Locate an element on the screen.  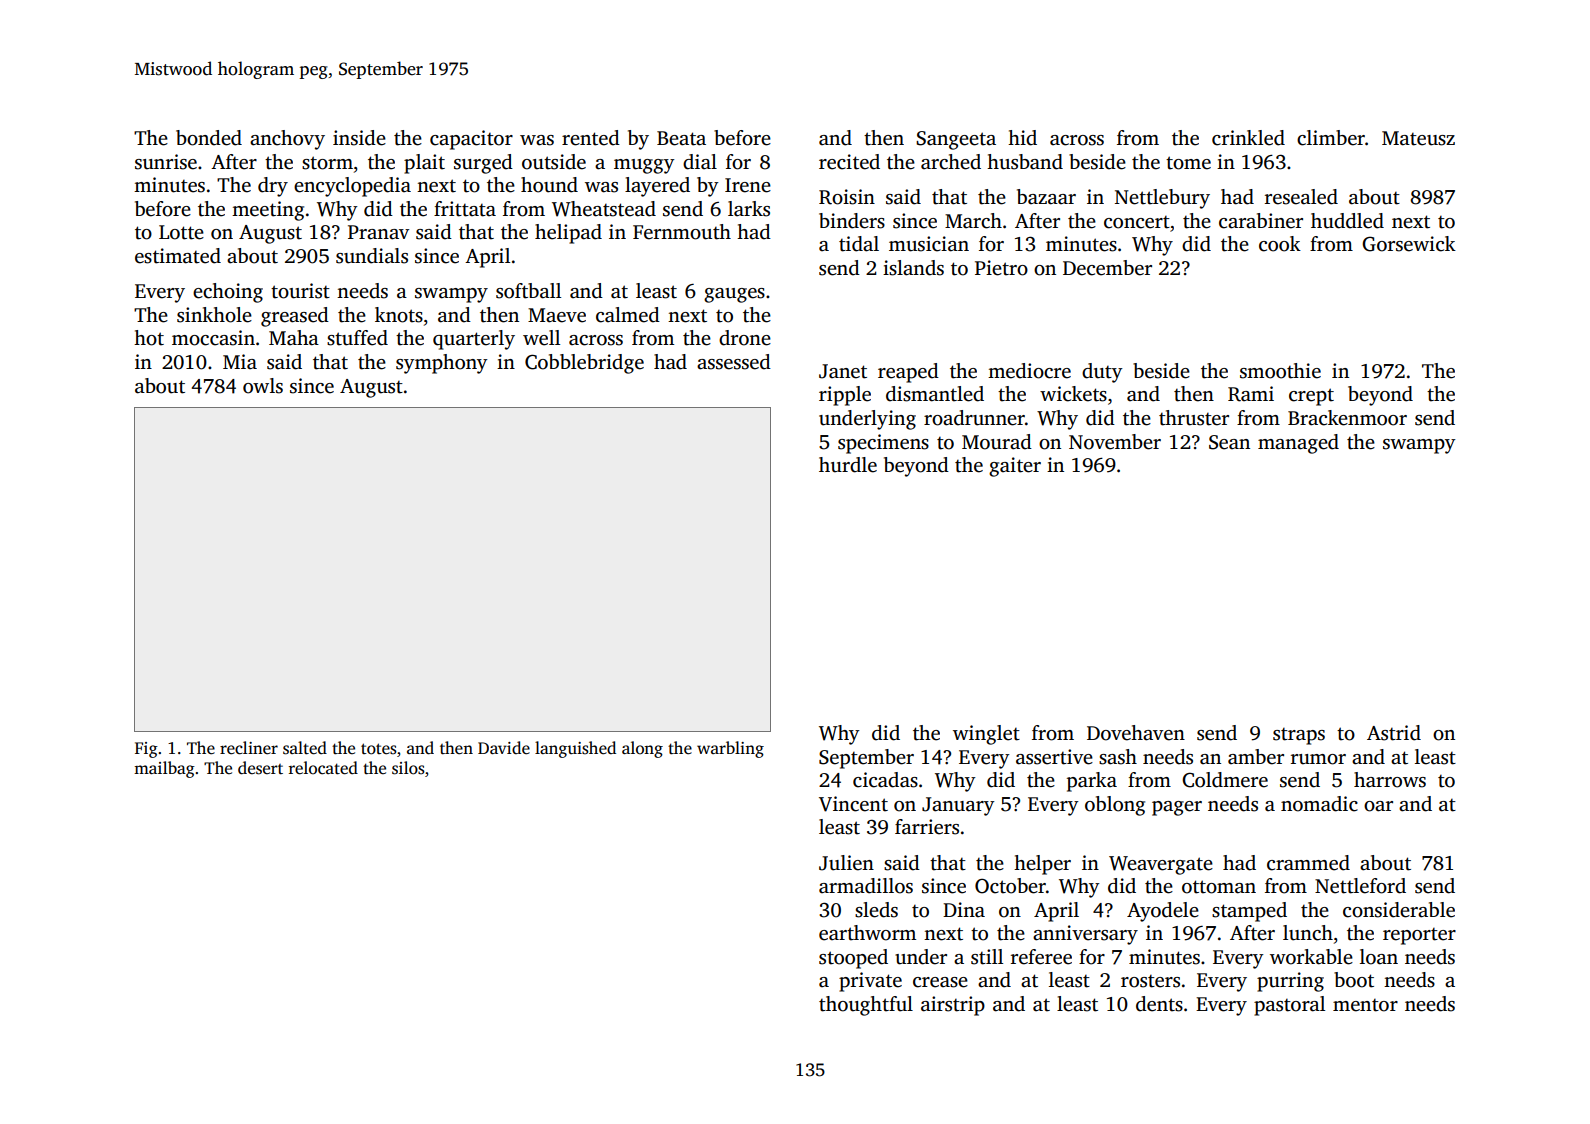
gaiter is located at coordinates (1015, 467).
